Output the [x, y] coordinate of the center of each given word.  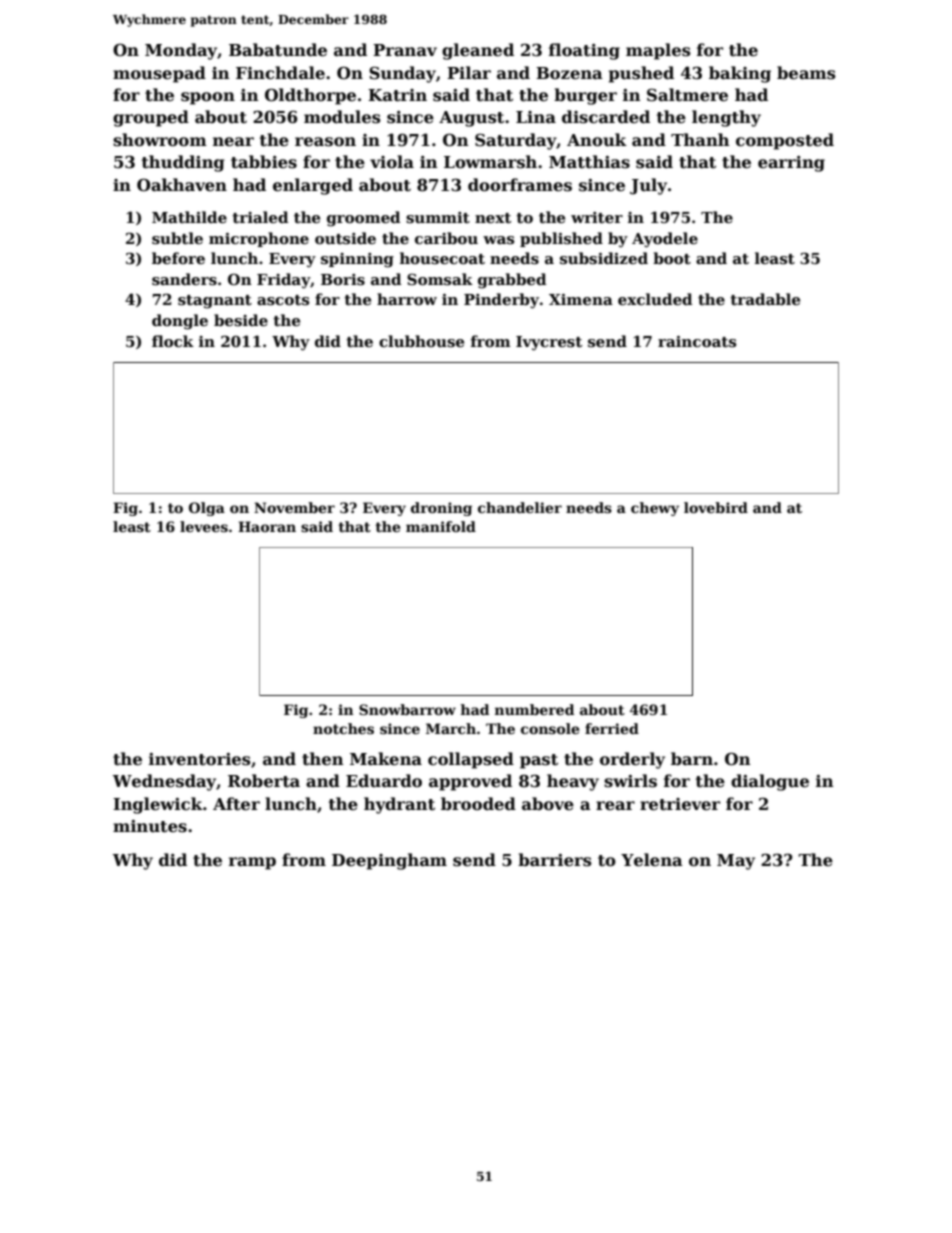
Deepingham [389, 861]
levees [204, 526]
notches [343, 728]
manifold [441, 526]
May [736, 862]
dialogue [770, 782]
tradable [765, 299]
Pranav [405, 50]
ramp [252, 863]
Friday [283, 281]
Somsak [440, 279]
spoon [208, 98]
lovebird [716, 507]
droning [441, 509]
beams [806, 73]
